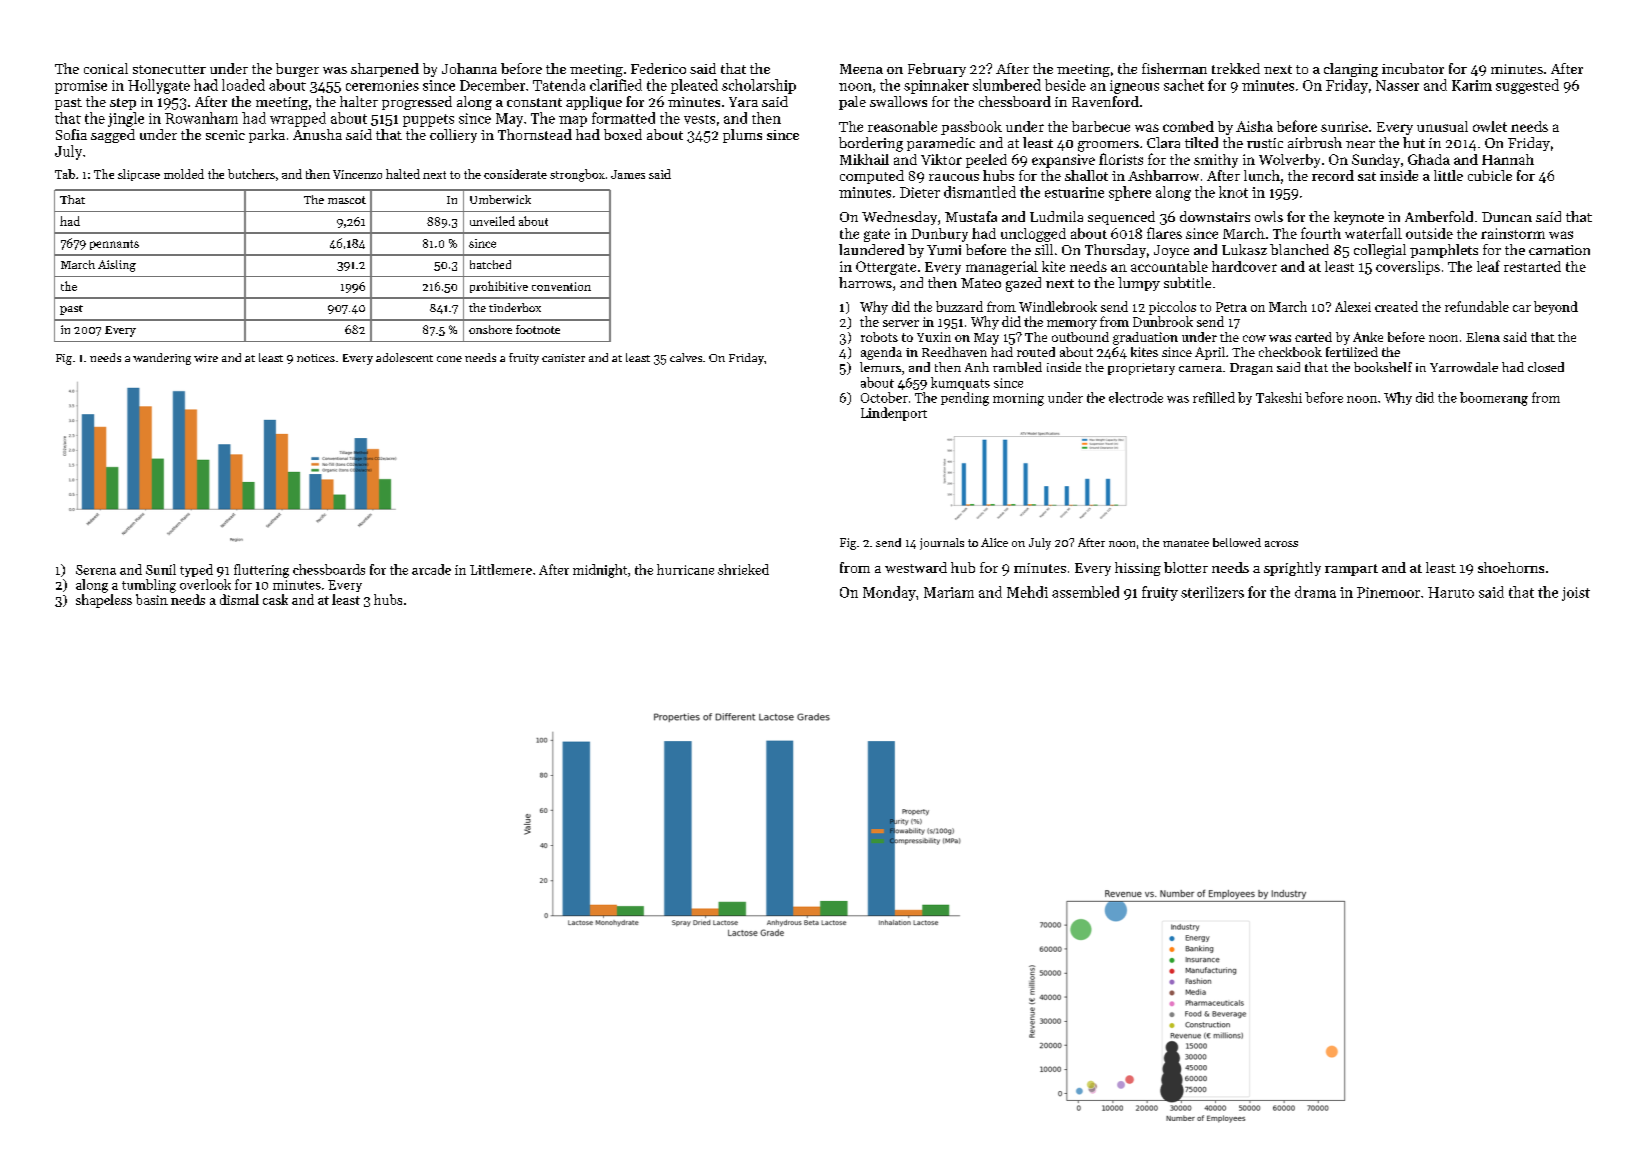 The width and height of the document is (1650, 1167). I want to click on Mikhail, so click(864, 159).
